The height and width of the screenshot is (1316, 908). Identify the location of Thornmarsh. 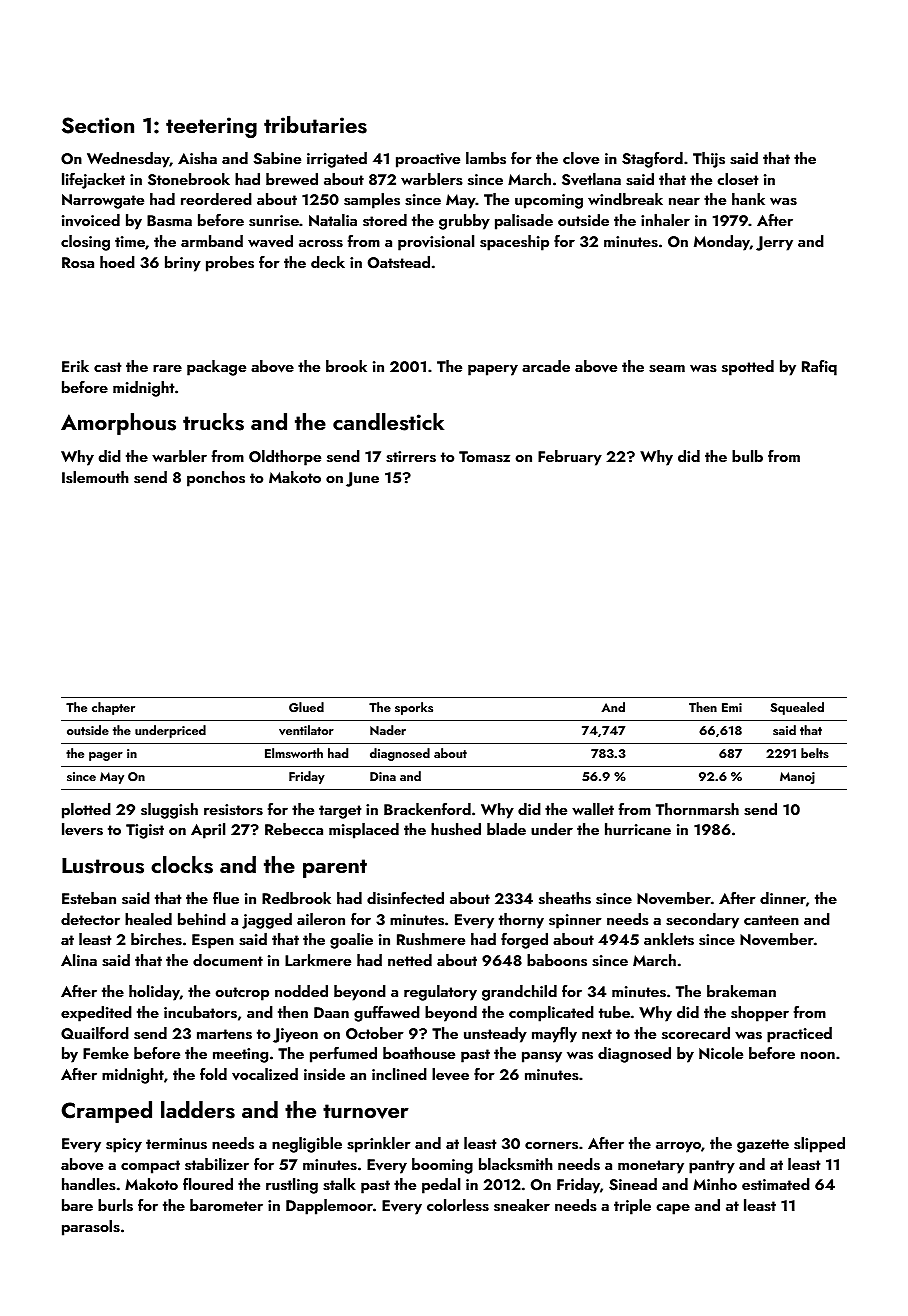
(697, 809).
